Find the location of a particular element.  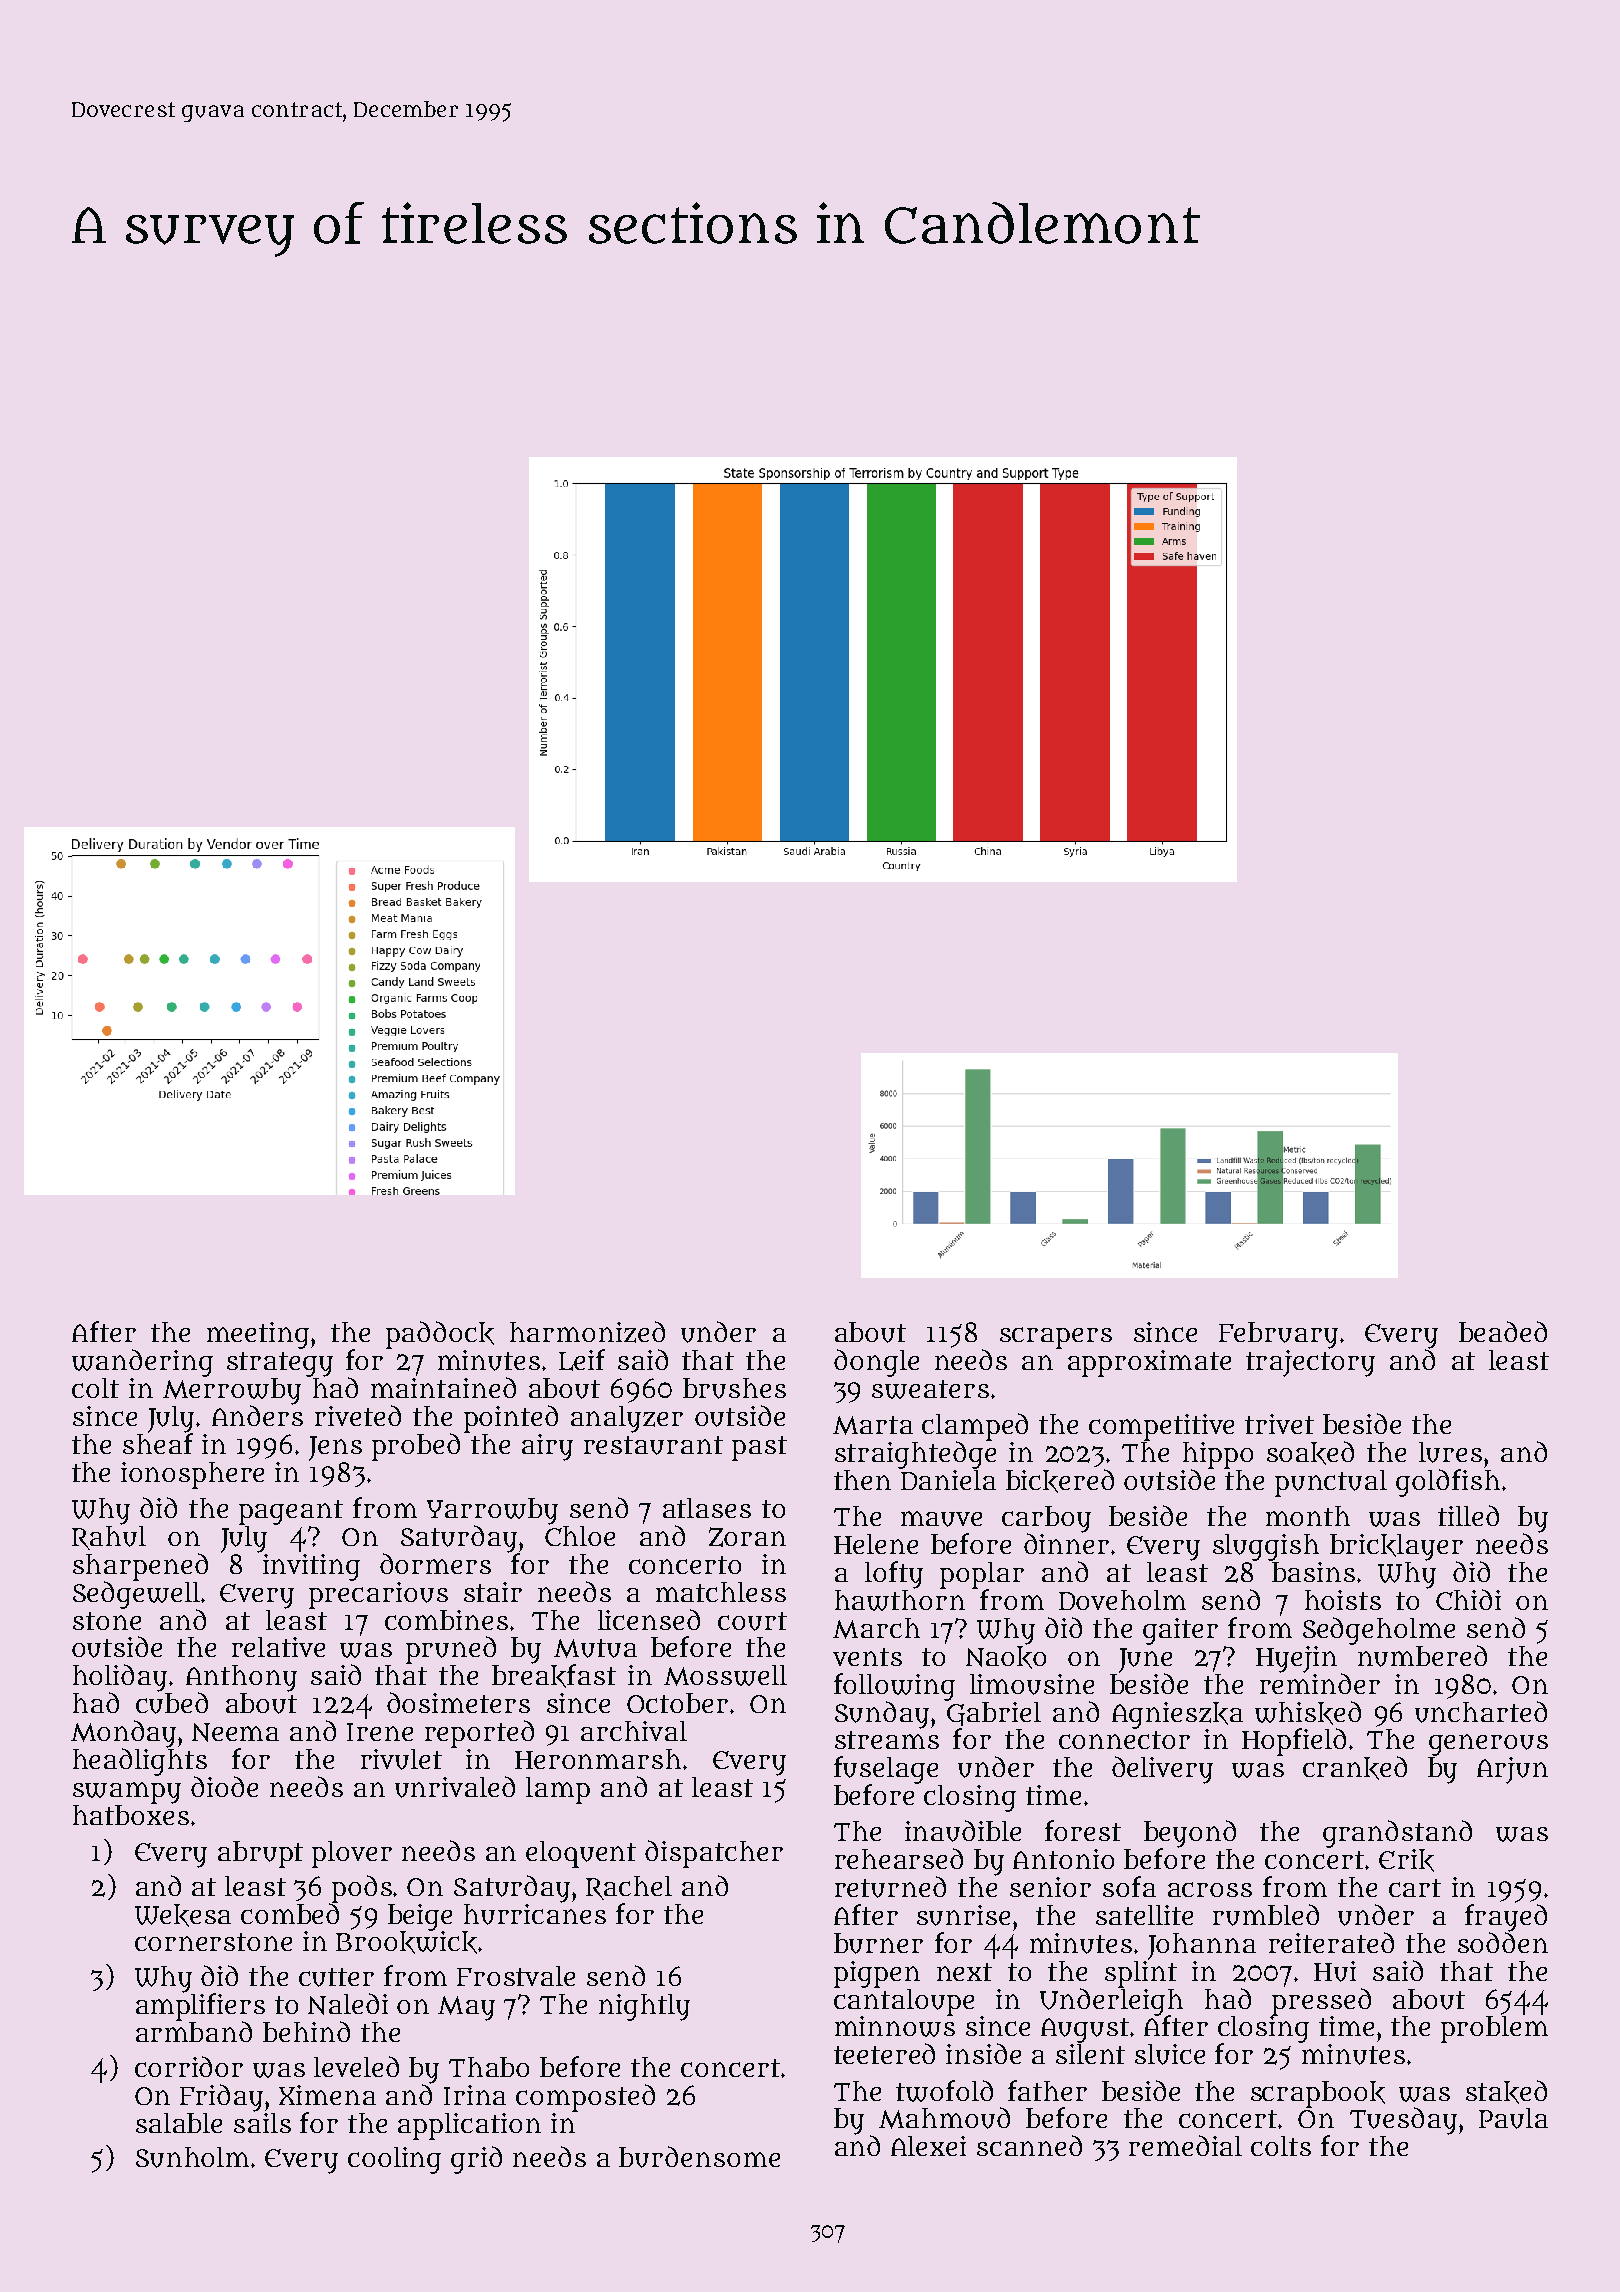

relative is located at coordinates (278, 1647).
